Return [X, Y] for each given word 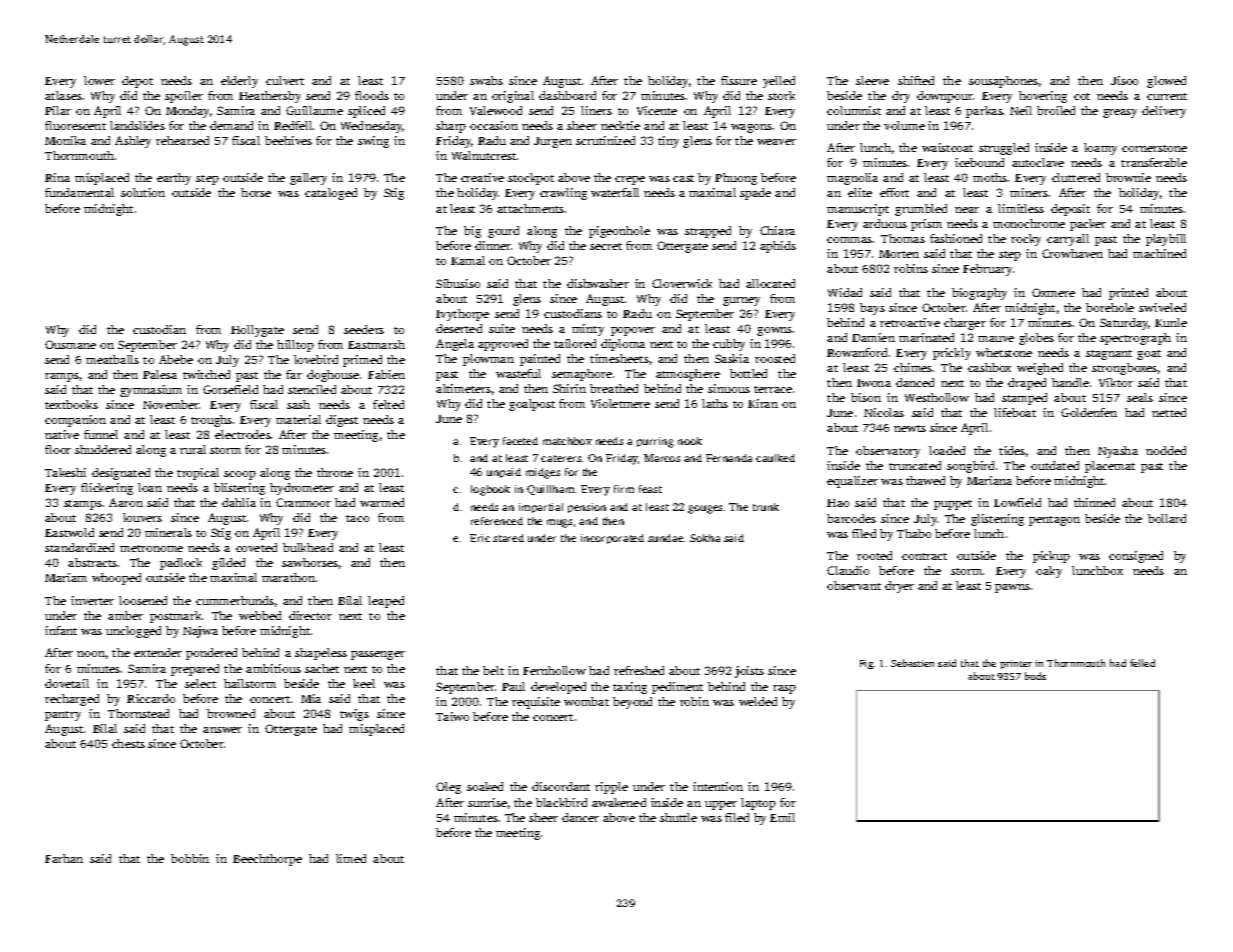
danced [915, 382]
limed [351, 858]
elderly [239, 82]
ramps [62, 377]
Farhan [64, 858]
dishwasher [598, 283]
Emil [782, 817]
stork [781, 95]
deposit [1070, 210]
